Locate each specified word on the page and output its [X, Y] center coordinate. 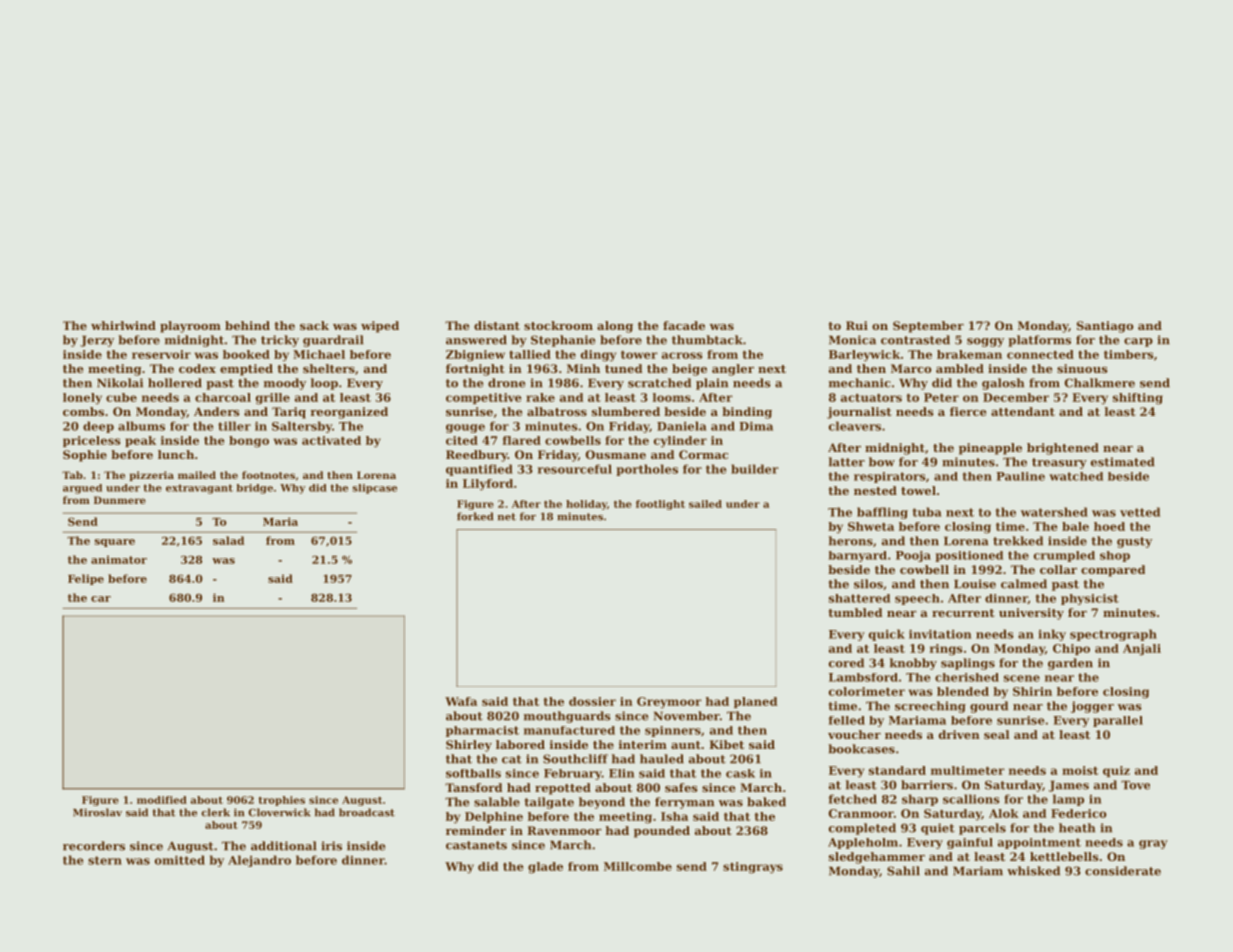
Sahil [903, 871]
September [928, 327]
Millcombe [638, 866]
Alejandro [259, 861]
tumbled [855, 612]
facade [684, 325]
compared [1113, 571]
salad [228, 540]
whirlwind [123, 325]
